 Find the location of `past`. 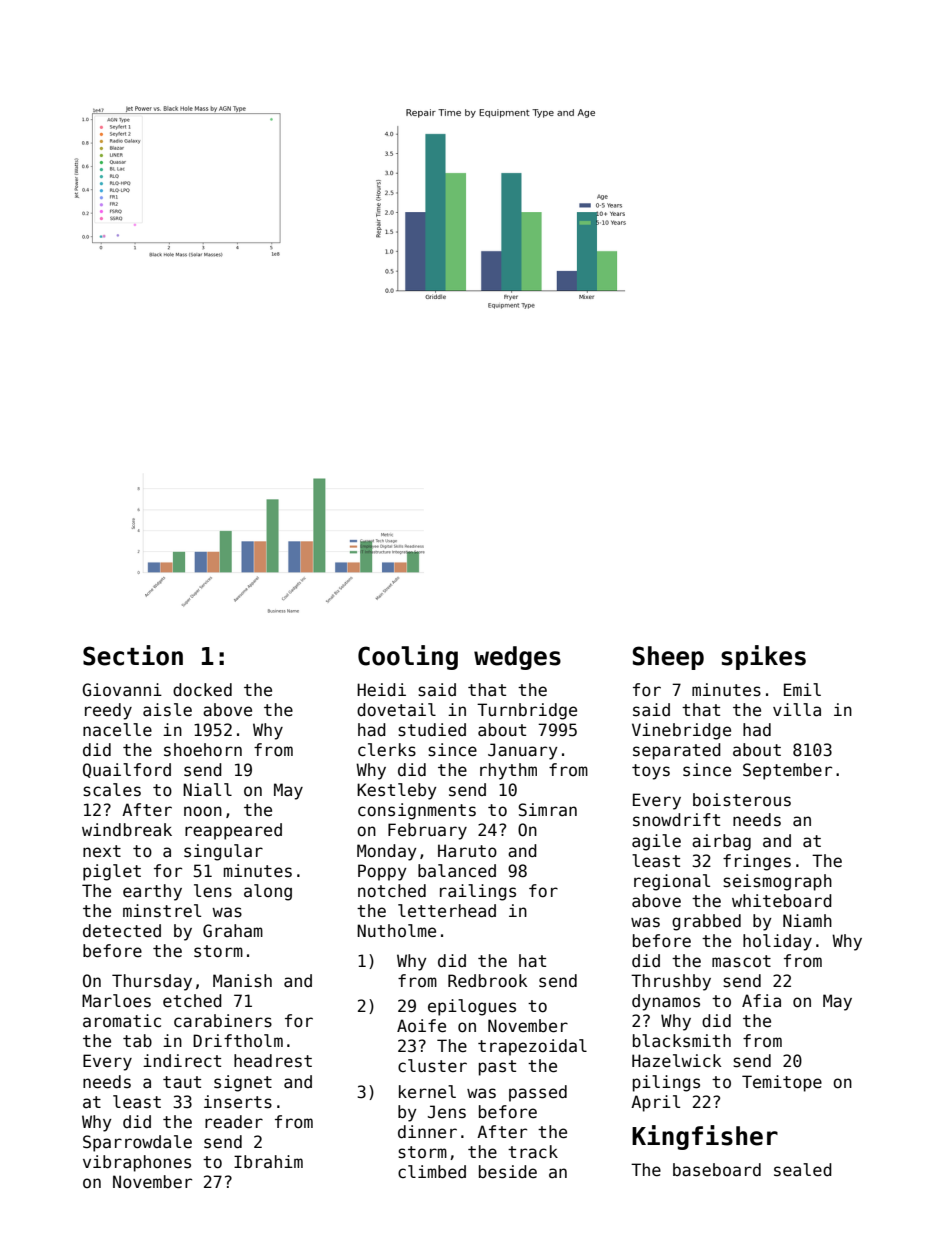

past is located at coordinates (497, 1068).
